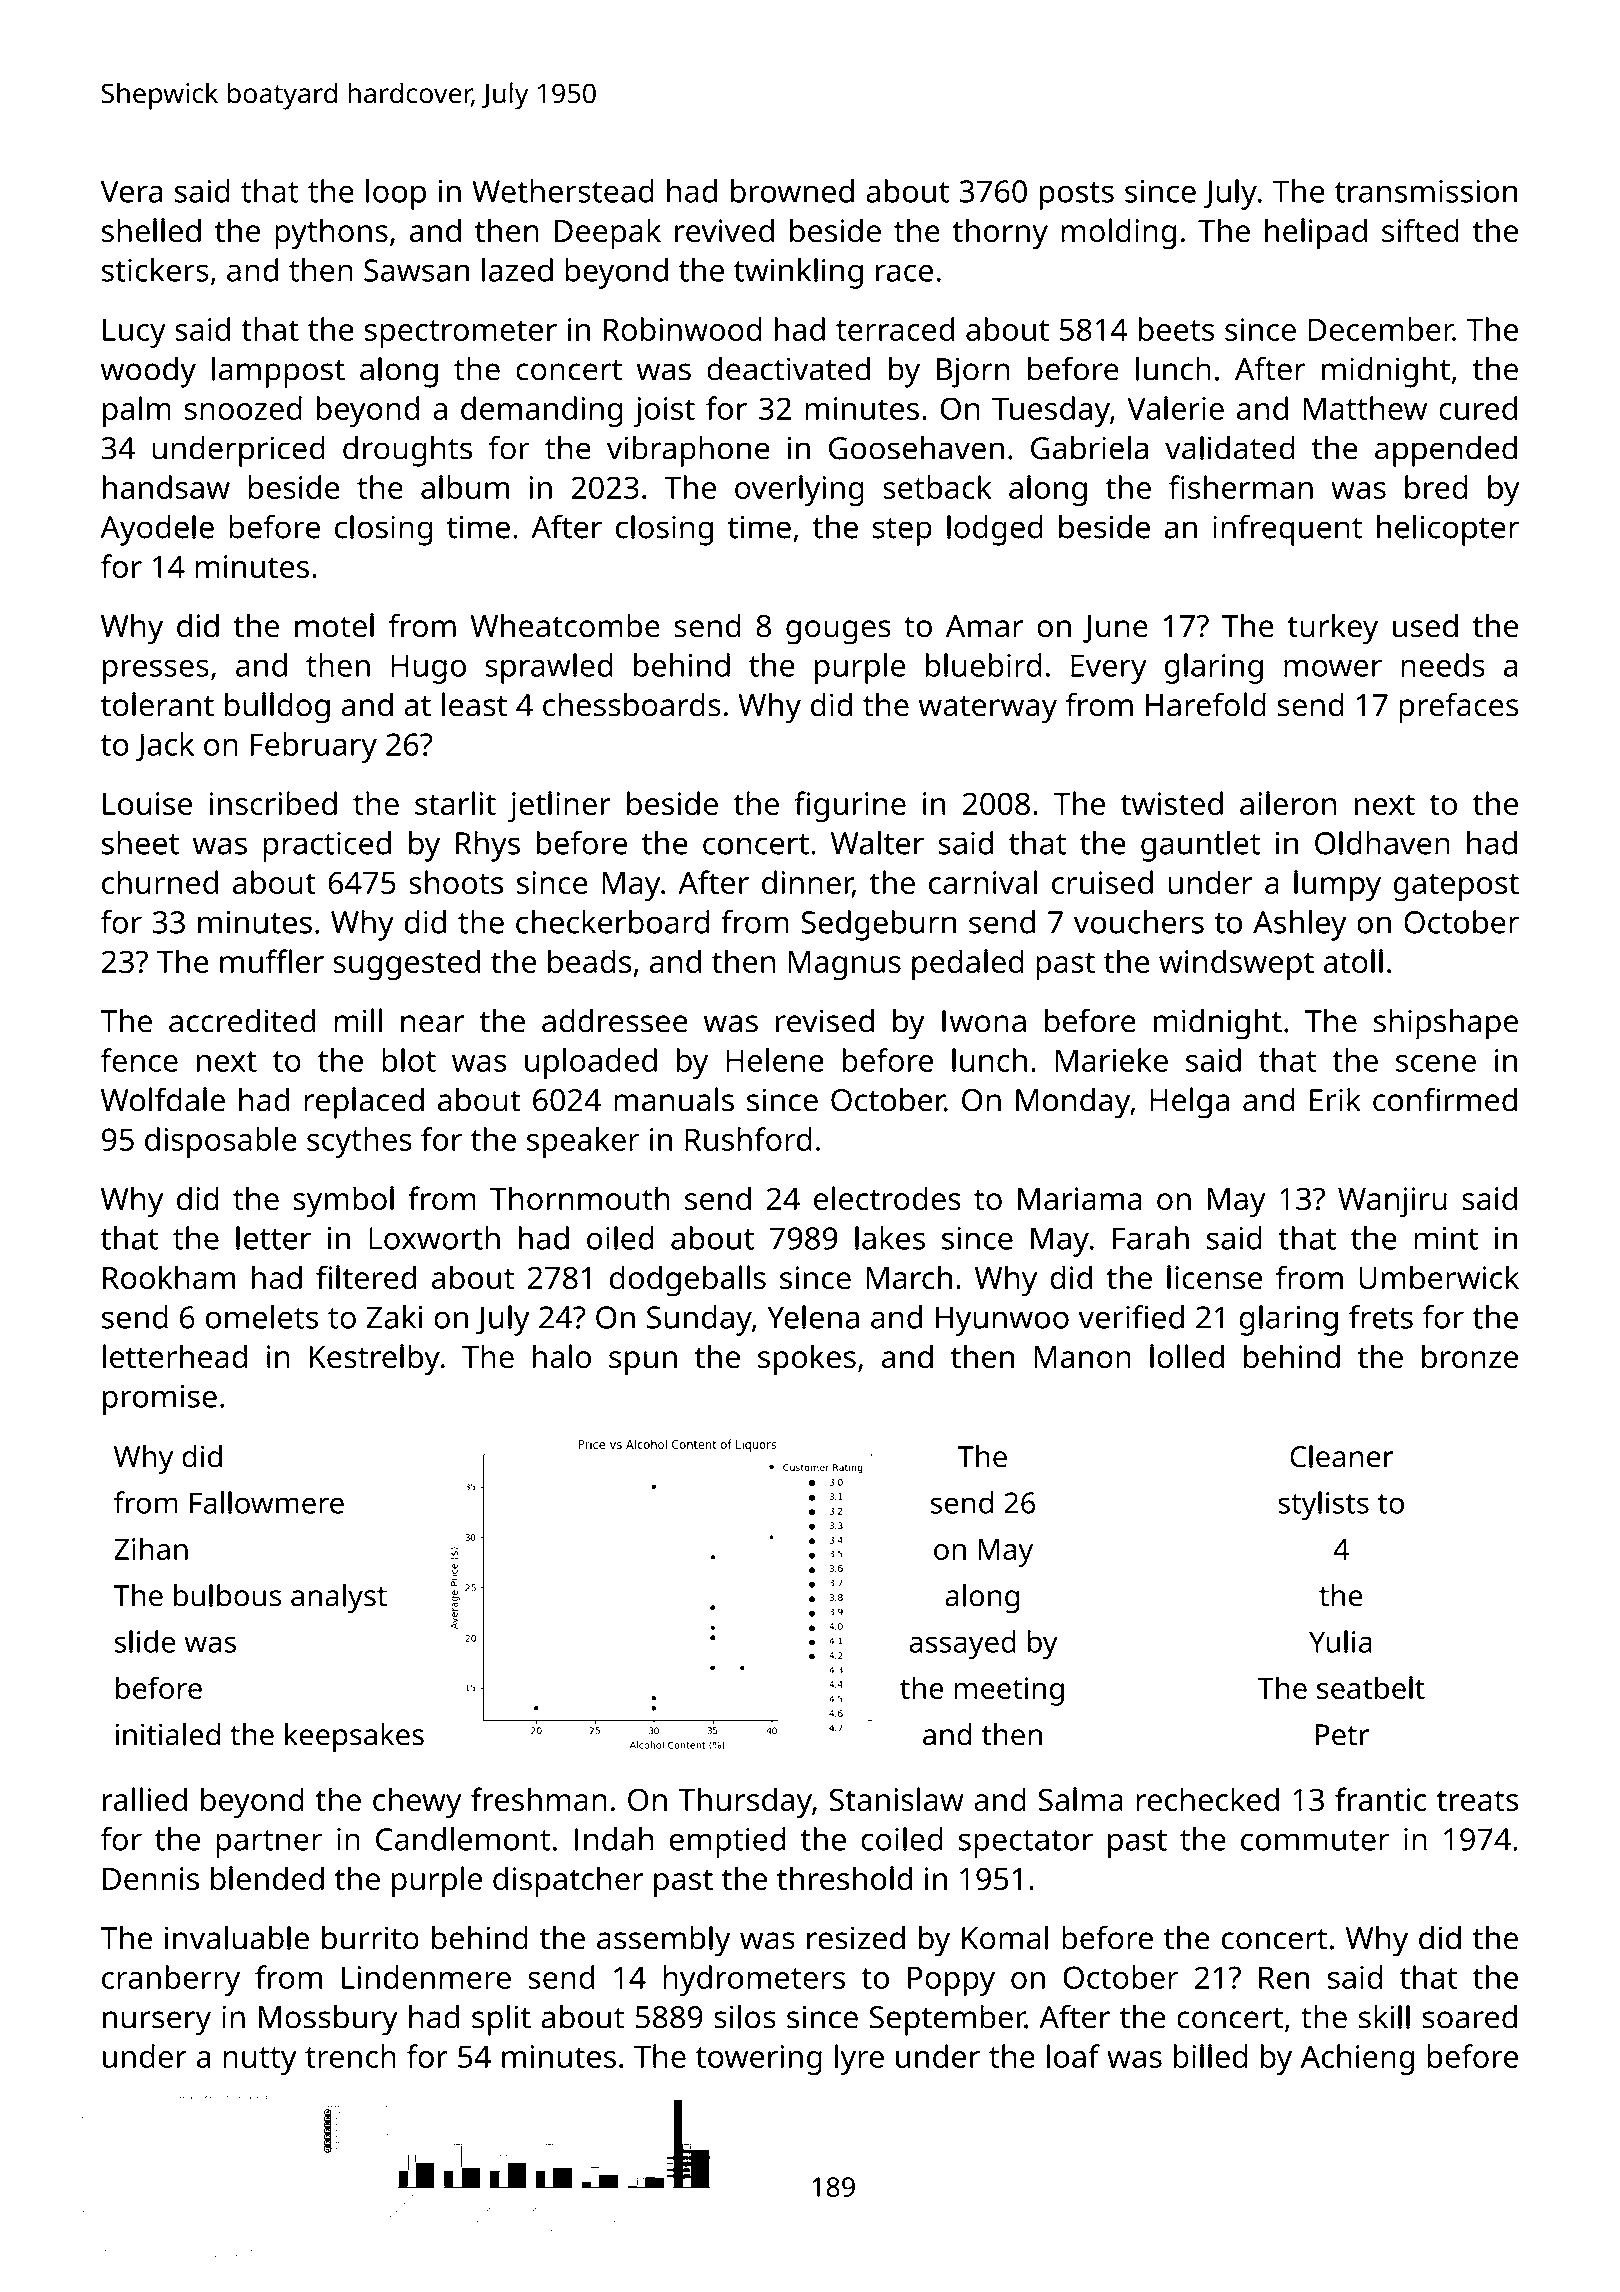 This image has height=2292, width=1620. What do you see at coordinates (156, 672) in the image?
I see `presses` at bounding box center [156, 672].
